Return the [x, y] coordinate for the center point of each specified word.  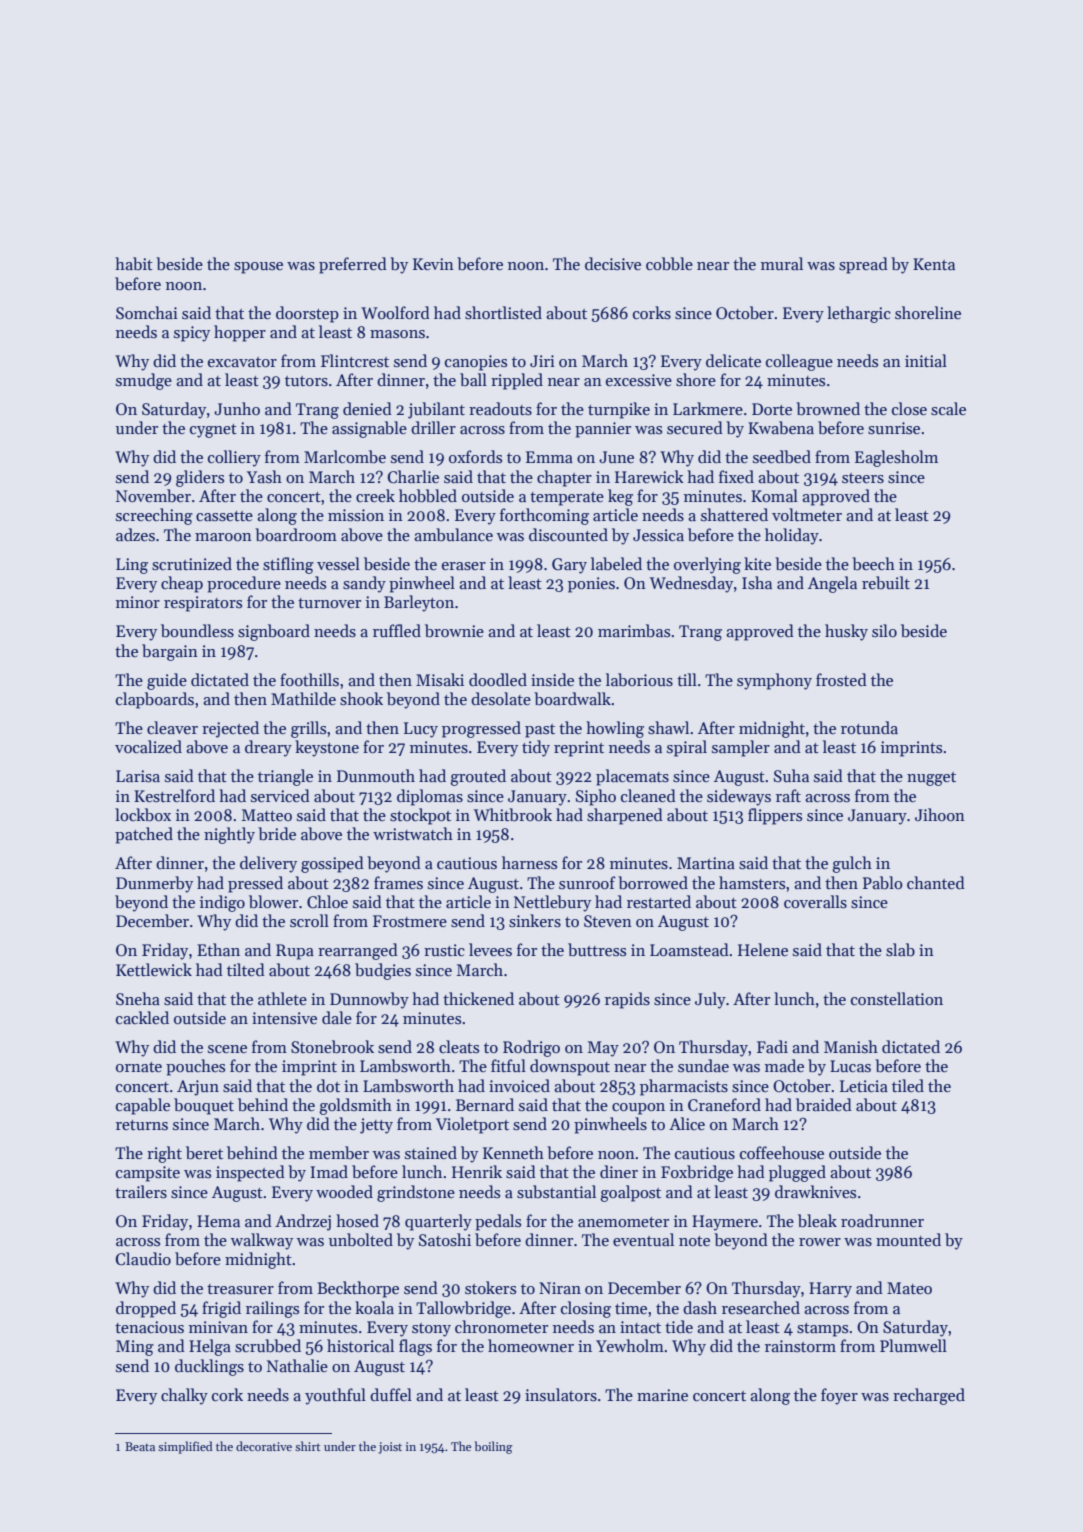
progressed [481, 729]
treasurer [240, 1289]
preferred [353, 265]
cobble [669, 263]
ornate [139, 1067]
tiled [908, 1085]
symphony [774, 681]
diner [619, 1171]
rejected [230, 729]
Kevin [433, 264]
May [603, 1049]
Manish [851, 1046]
